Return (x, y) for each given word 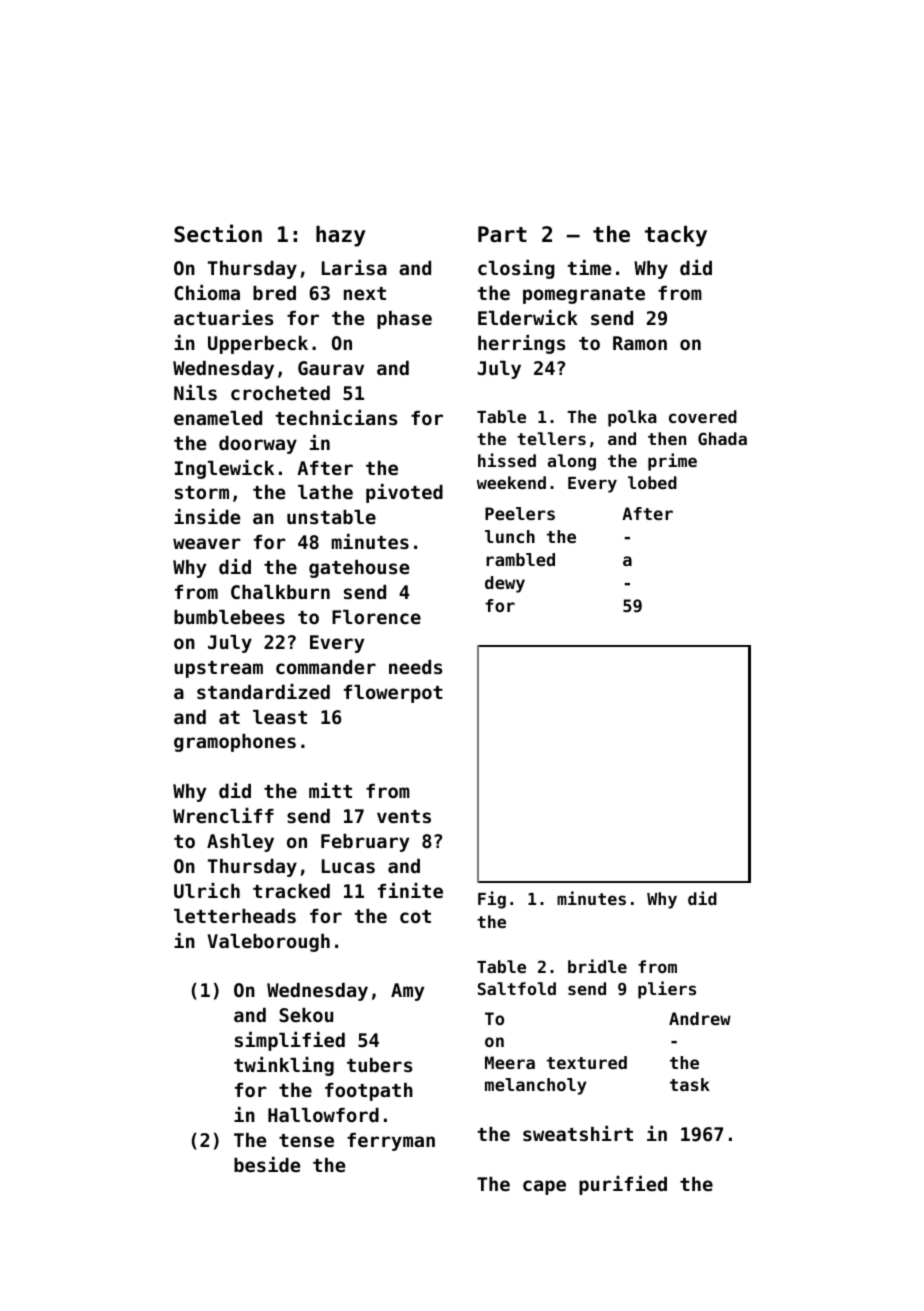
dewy (505, 584)
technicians (336, 417)
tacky (676, 236)
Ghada (722, 438)
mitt (330, 790)
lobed (652, 482)
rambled (520, 559)
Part (502, 234)
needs (415, 667)
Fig (492, 900)
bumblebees (229, 617)
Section (218, 233)
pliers (667, 990)
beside (267, 1165)
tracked (291, 891)
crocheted (280, 393)
